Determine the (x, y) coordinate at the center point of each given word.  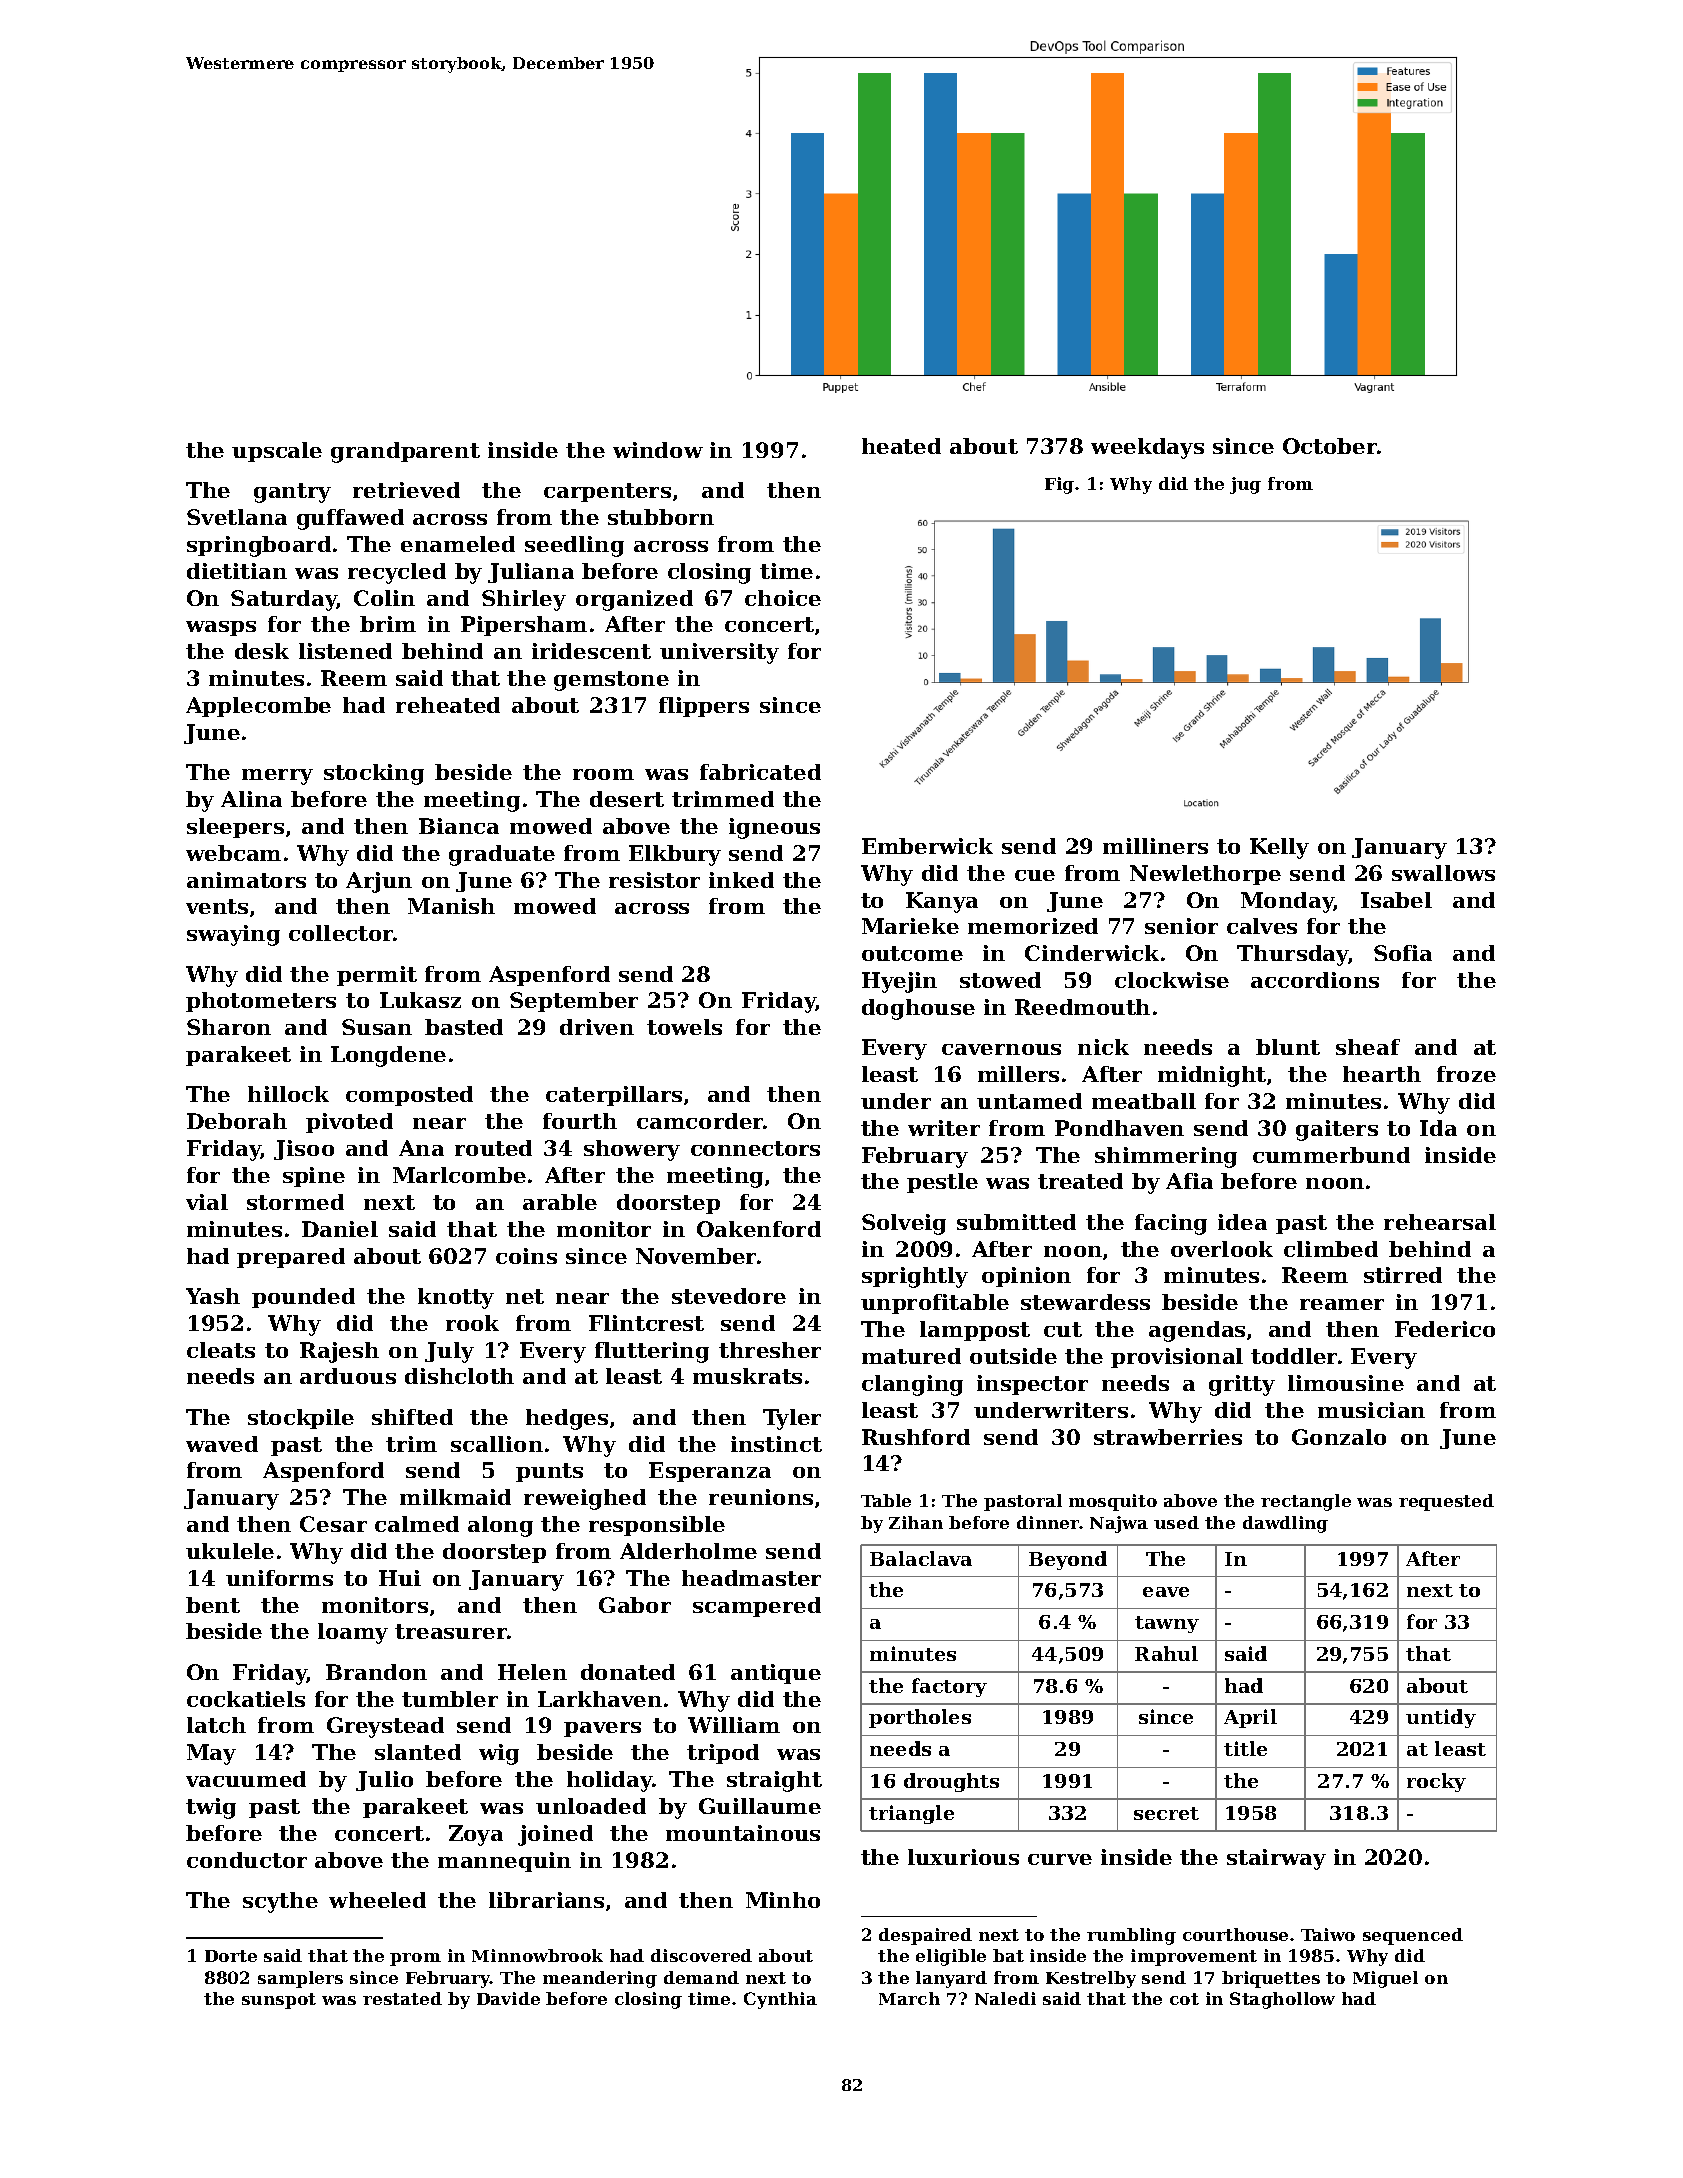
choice (783, 598)
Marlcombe (459, 1175)
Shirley (524, 600)
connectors (755, 1148)
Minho (783, 1900)
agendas (1197, 1331)
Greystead (385, 1727)
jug (1245, 485)
